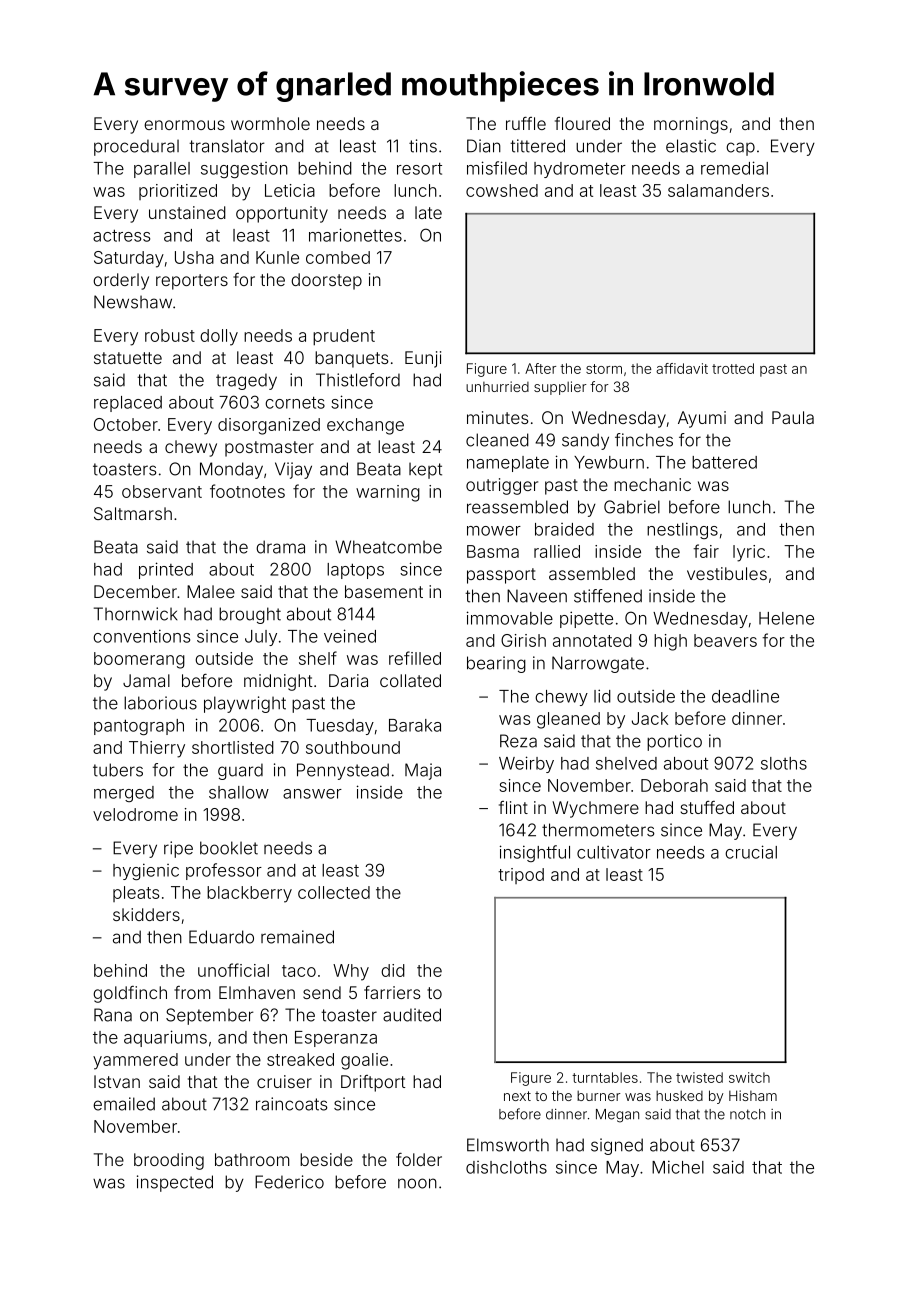 The height and width of the image is (1316, 908). I want to click on yammered, so click(135, 1061).
